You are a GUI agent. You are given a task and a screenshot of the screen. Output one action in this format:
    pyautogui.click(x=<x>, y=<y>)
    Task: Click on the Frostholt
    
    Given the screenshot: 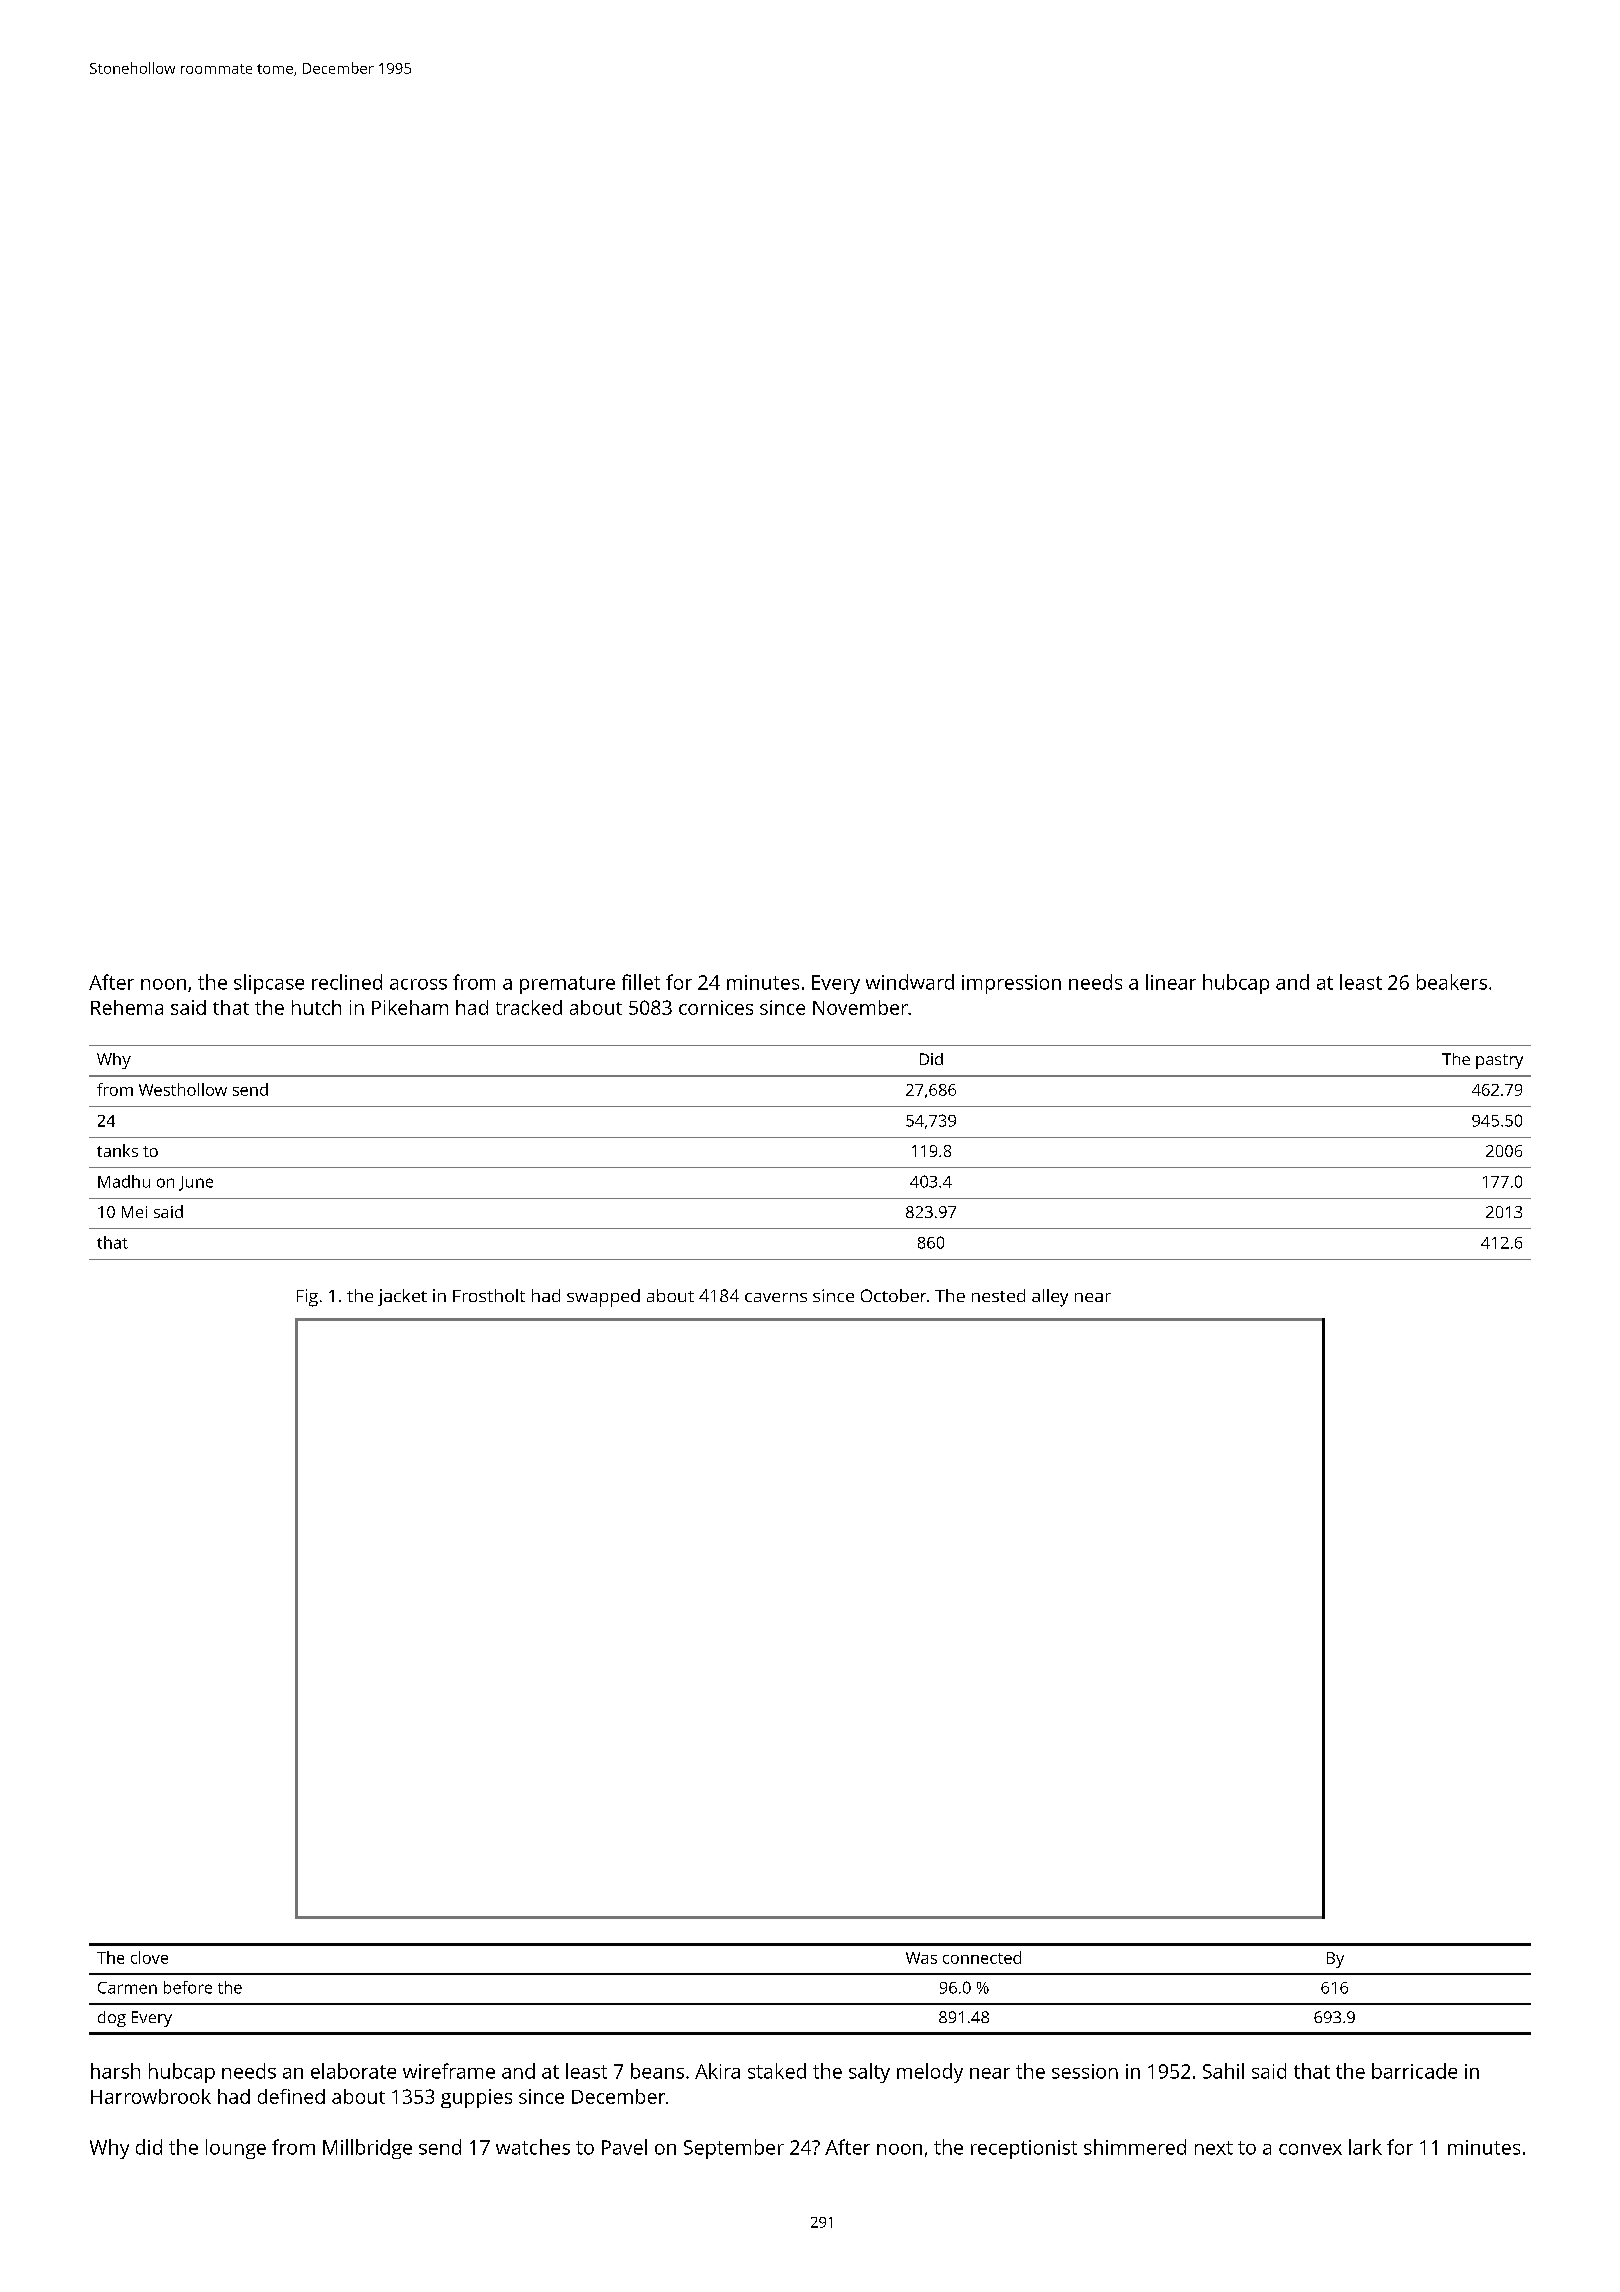 What is the action you would take?
    pyautogui.click(x=489, y=1295)
